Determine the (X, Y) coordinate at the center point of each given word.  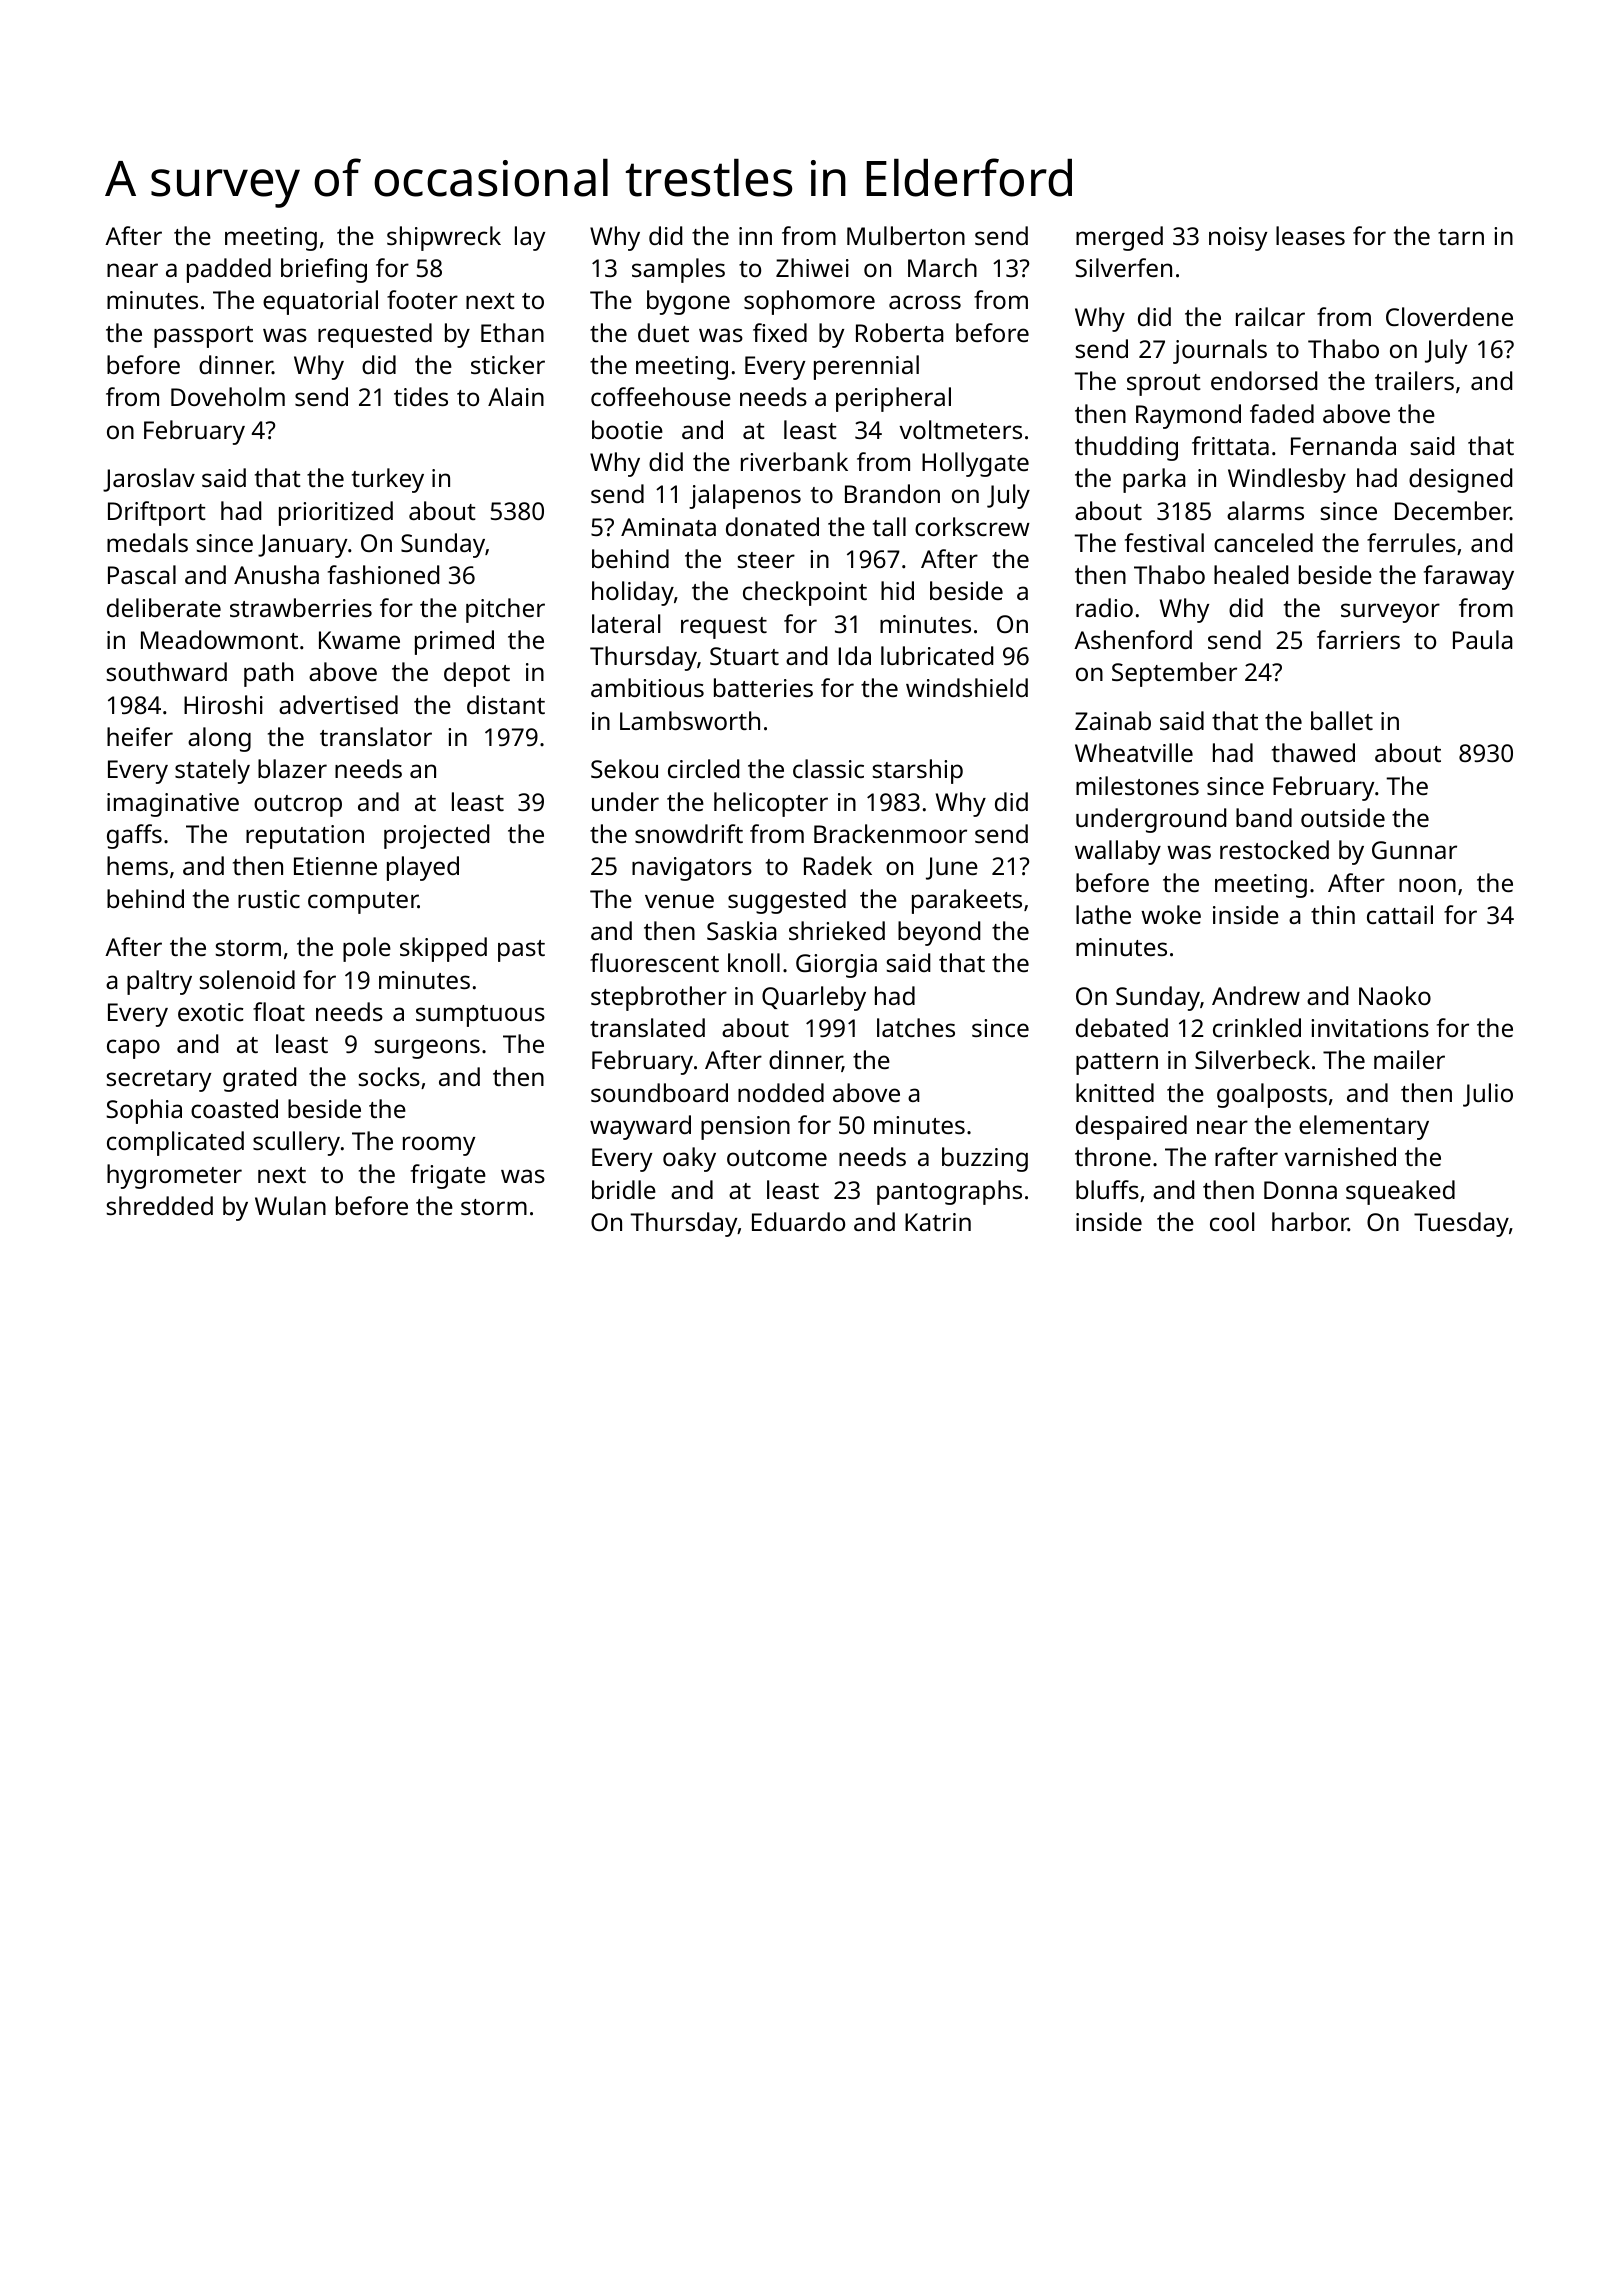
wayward (640, 1127)
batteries (763, 687)
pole (367, 949)
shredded (160, 1205)
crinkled (1257, 1027)
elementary (1364, 1127)
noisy (1238, 239)
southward (167, 671)
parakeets (967, 901)
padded (229, 270)
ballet (1342, 720)
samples (678, 270)
